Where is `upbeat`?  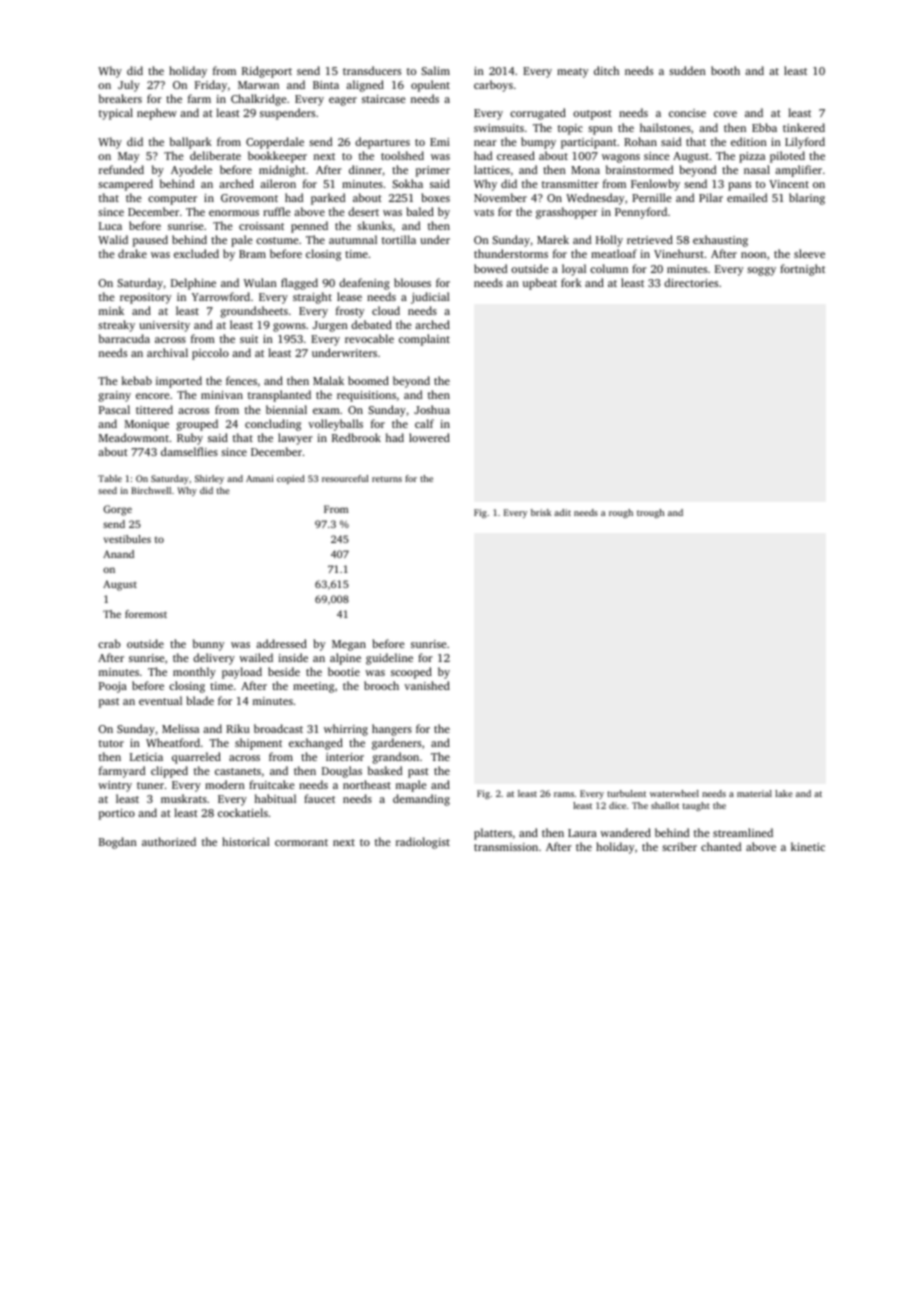 upbeat is located at coordinates (540, 284).
